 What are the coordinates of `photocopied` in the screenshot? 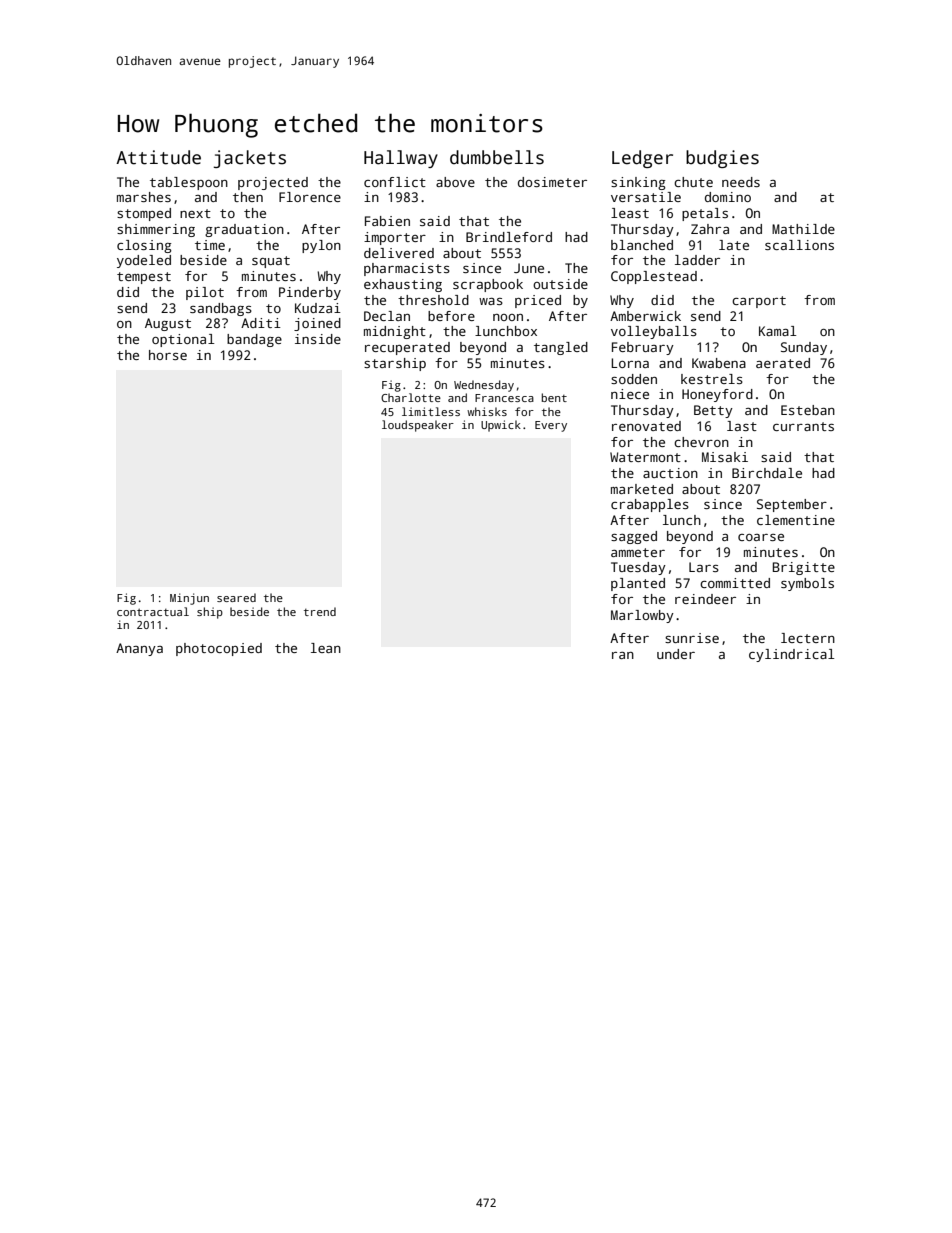 It's located at (219, 649).
